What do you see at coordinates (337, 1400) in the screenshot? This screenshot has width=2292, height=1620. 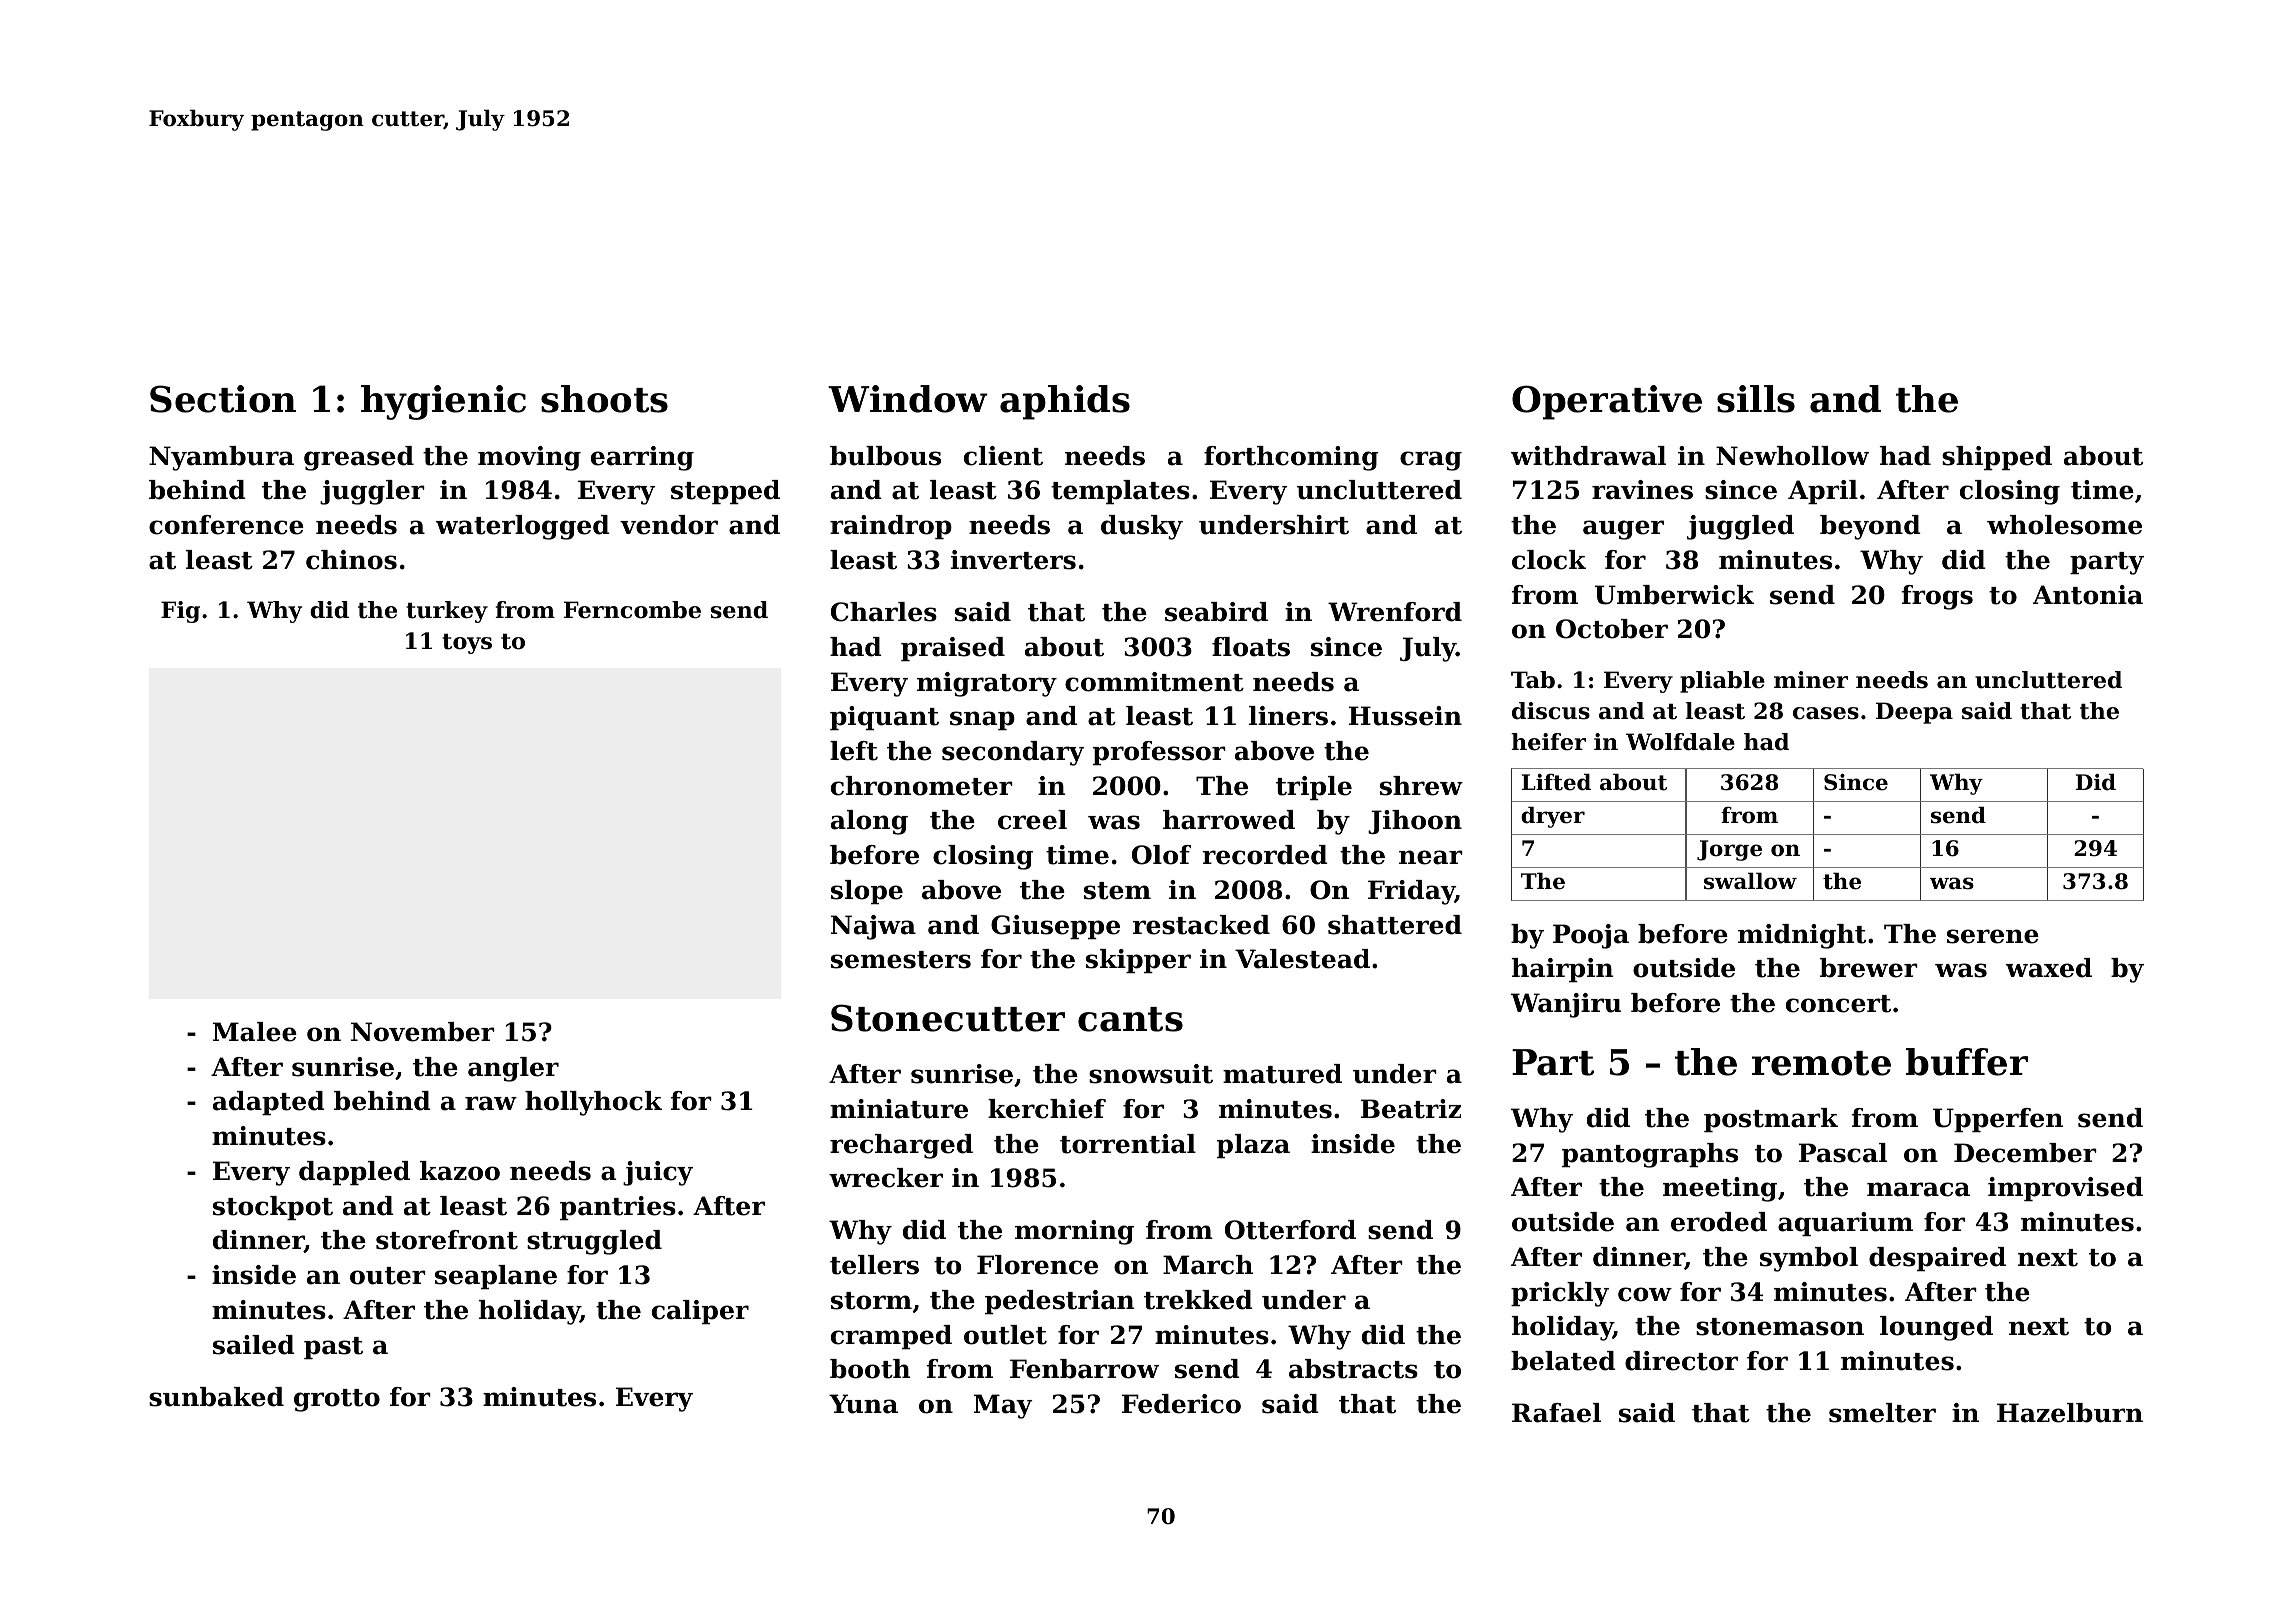 I see `grotto` at bounding box center [337, 1400].
